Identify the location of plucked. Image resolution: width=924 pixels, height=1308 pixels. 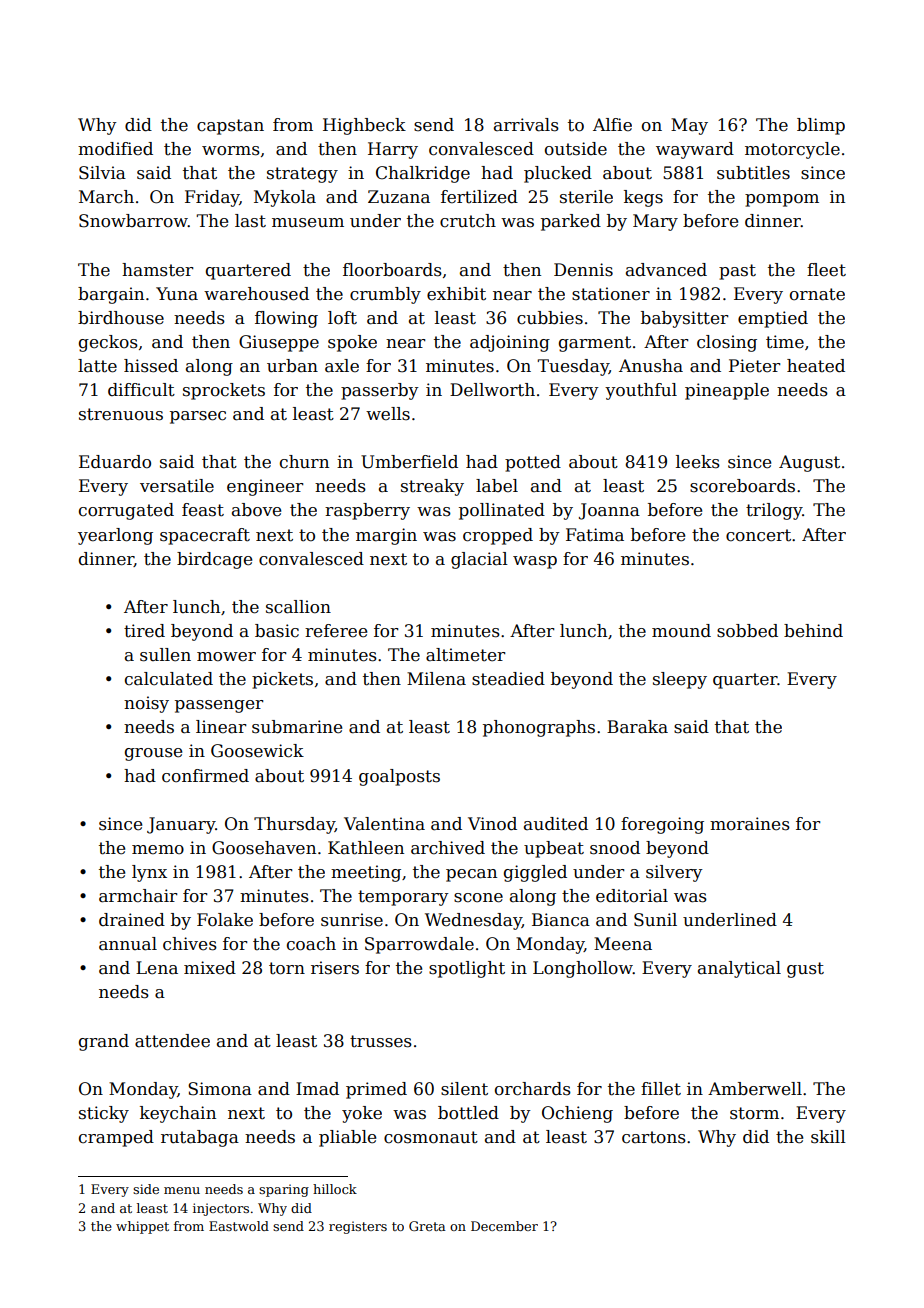
(558, 174).
